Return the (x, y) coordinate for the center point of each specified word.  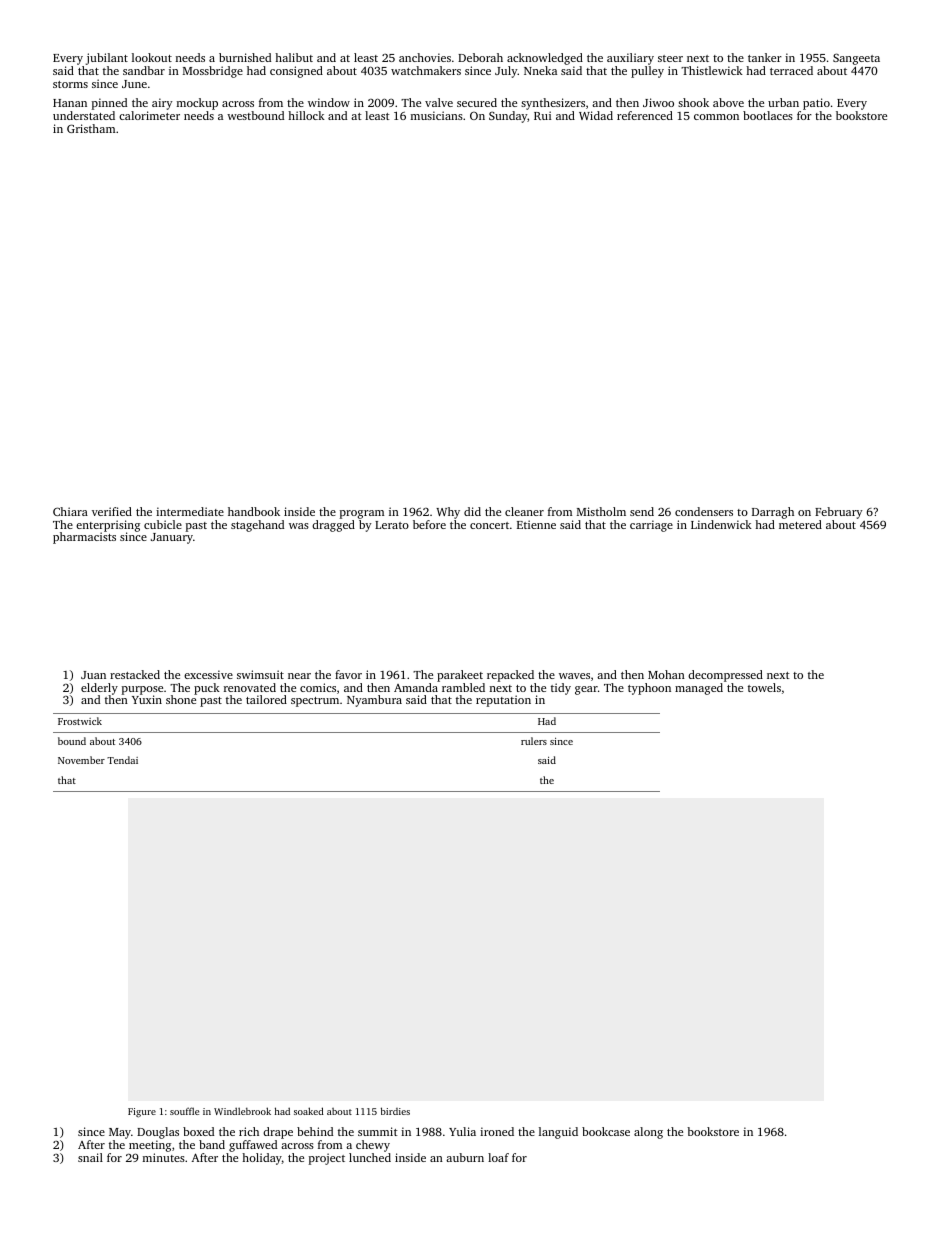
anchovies (425, 57)
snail (90, 1157)
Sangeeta (856, 59)
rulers (534, 741)
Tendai (122, 760)
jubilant (107, 59)
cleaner (524, 511)
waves (574, 676)
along (648, 1133)
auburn (465, 1157)
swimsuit (260, 674)
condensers (704, 511)
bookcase (606, 1131)
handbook (254, 511)
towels (764, 687)
